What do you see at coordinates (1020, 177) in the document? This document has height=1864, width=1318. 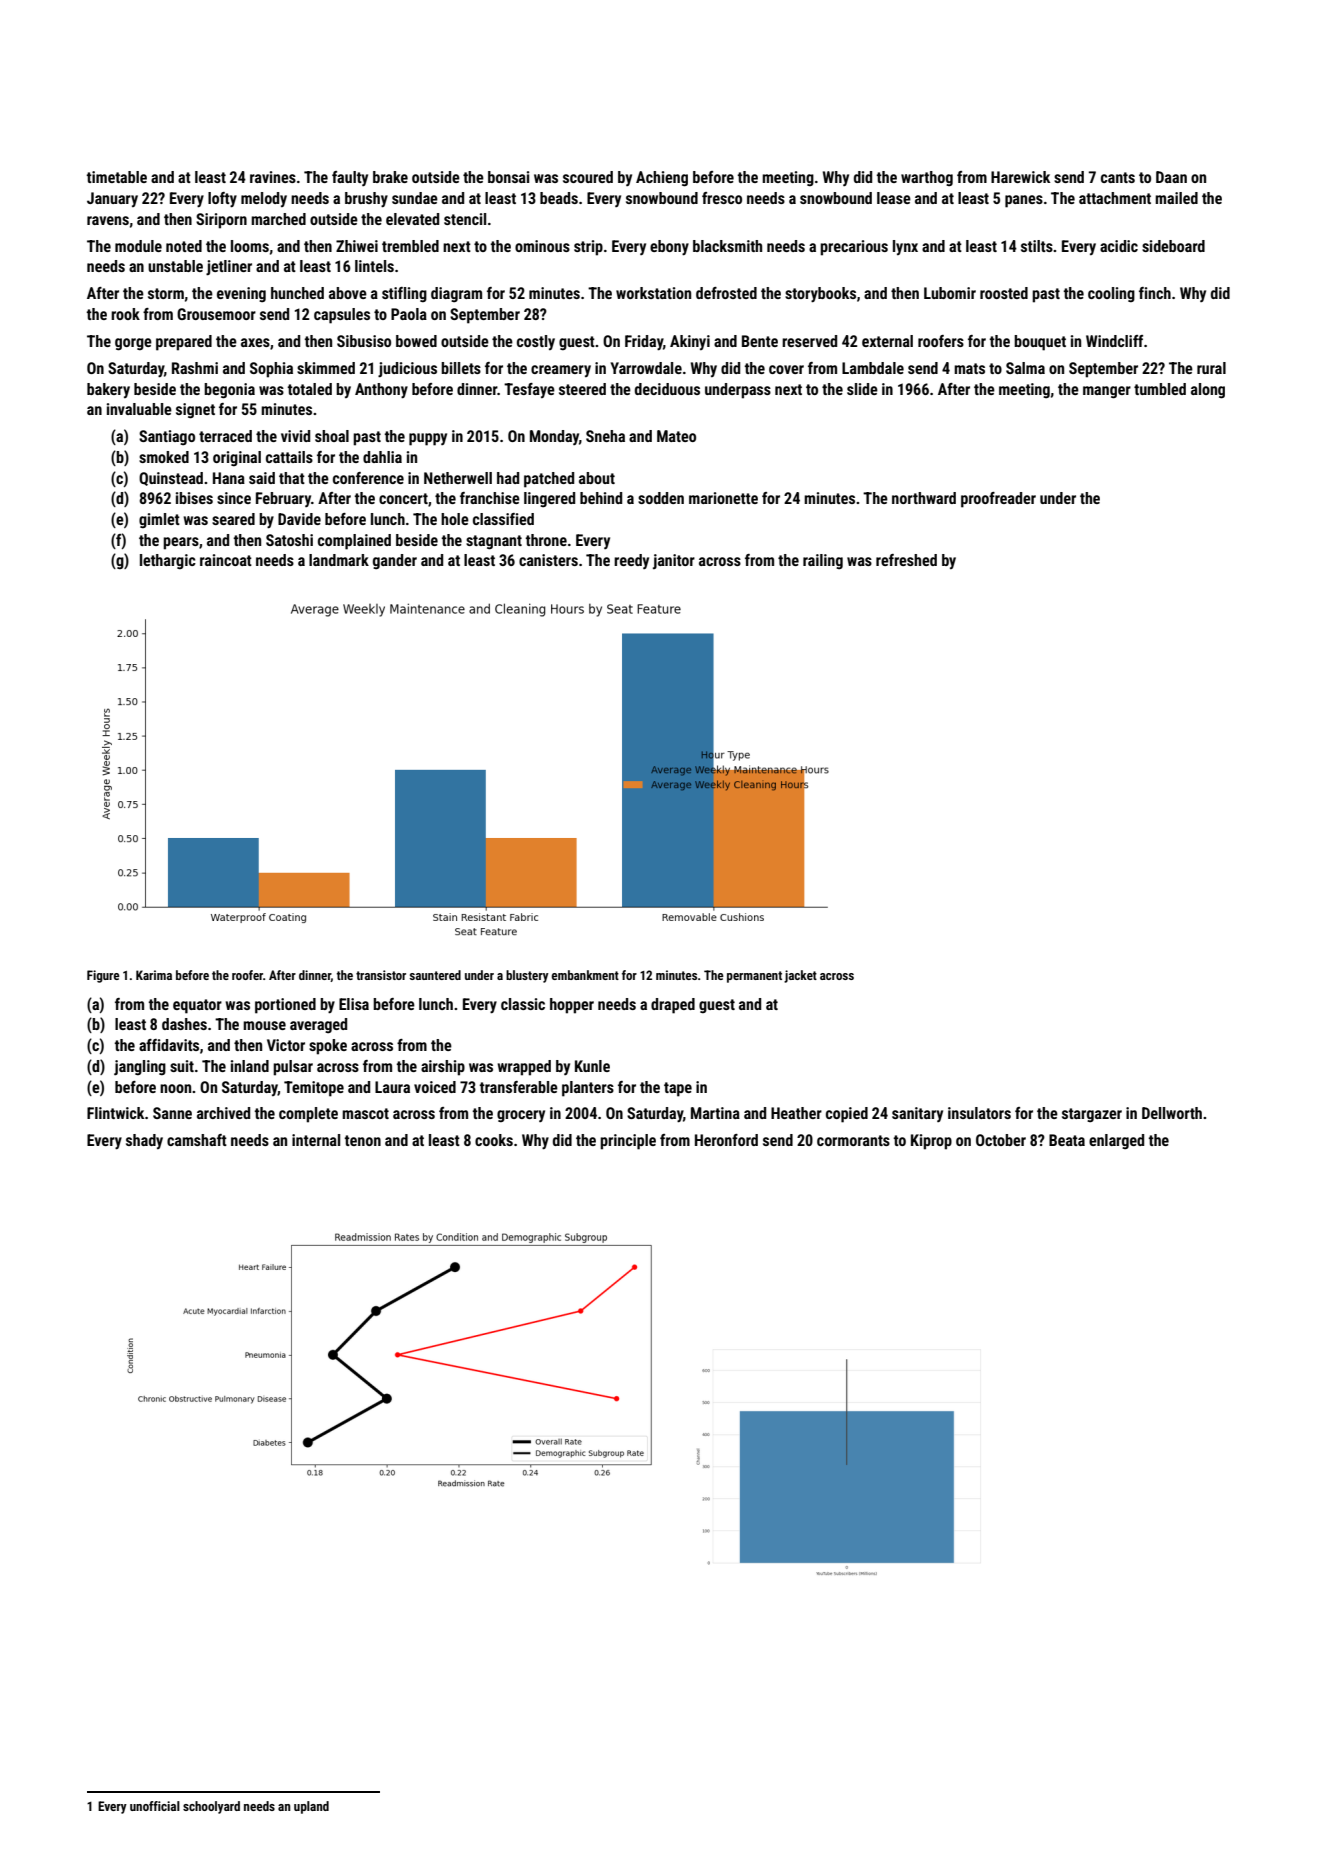 I see `Harewick` at bounding box center [1020, 177].
